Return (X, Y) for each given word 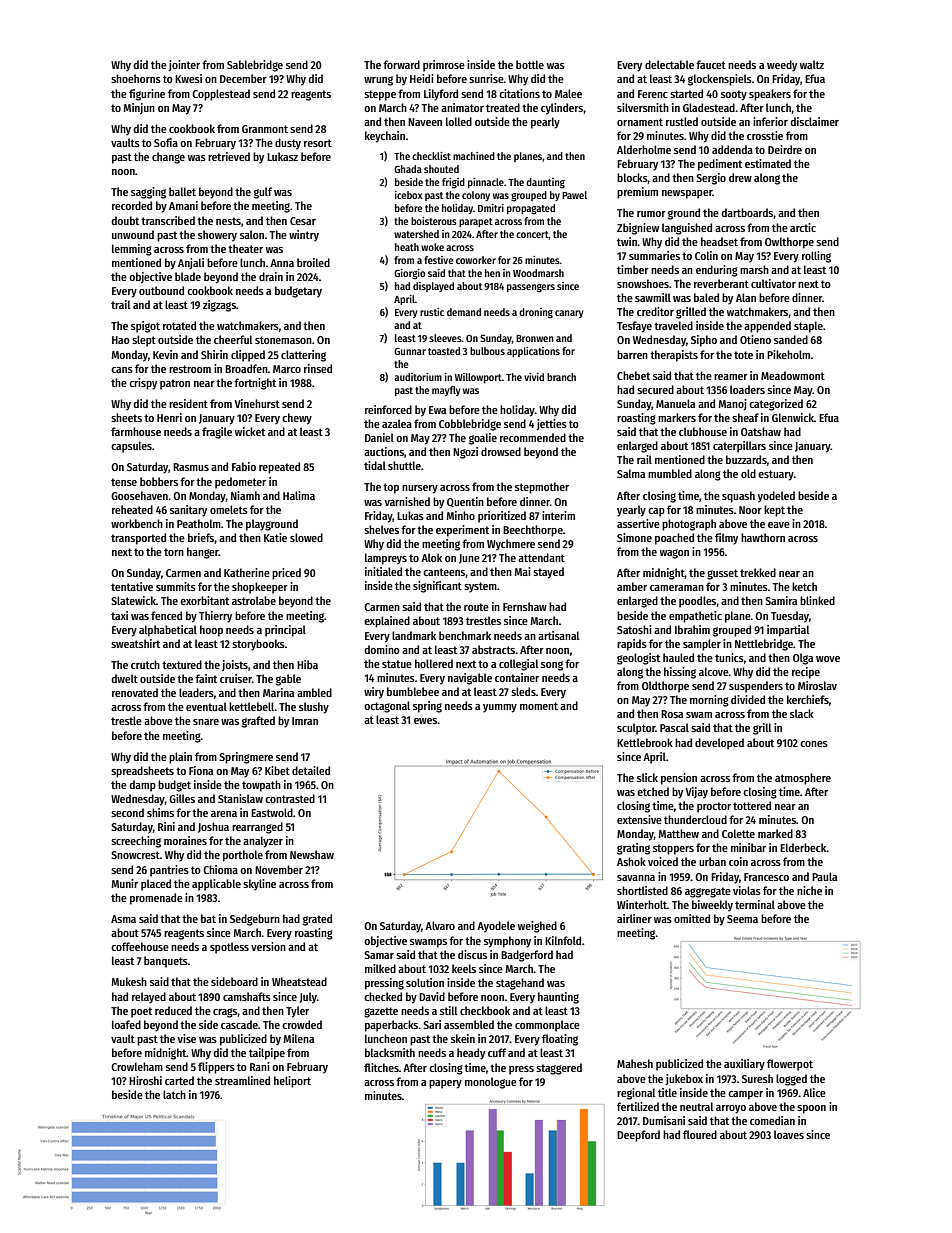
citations (519, 93)
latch (174, 1094)
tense (124, 482)
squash (738, 497)
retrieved (229, 156)
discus (472, 954)
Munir (125, 883)
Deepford (638, 1136)
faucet (711, 64)
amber (632, 586)
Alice (814, 1092)
